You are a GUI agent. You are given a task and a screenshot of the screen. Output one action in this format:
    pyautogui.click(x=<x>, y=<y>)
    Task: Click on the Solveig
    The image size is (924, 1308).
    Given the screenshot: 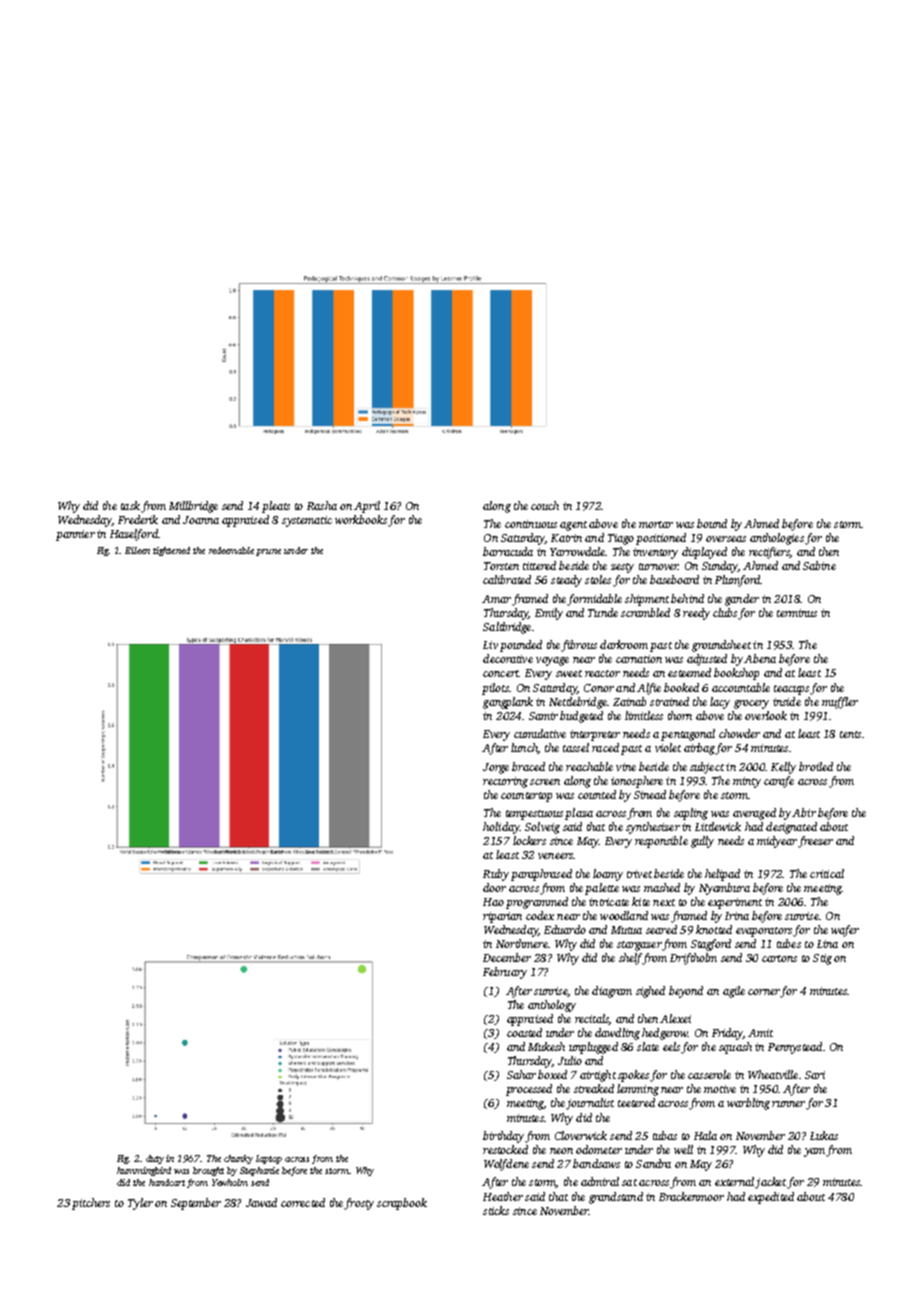 What is the action you would take?
    pyautogui.click(x=542, y=828)
